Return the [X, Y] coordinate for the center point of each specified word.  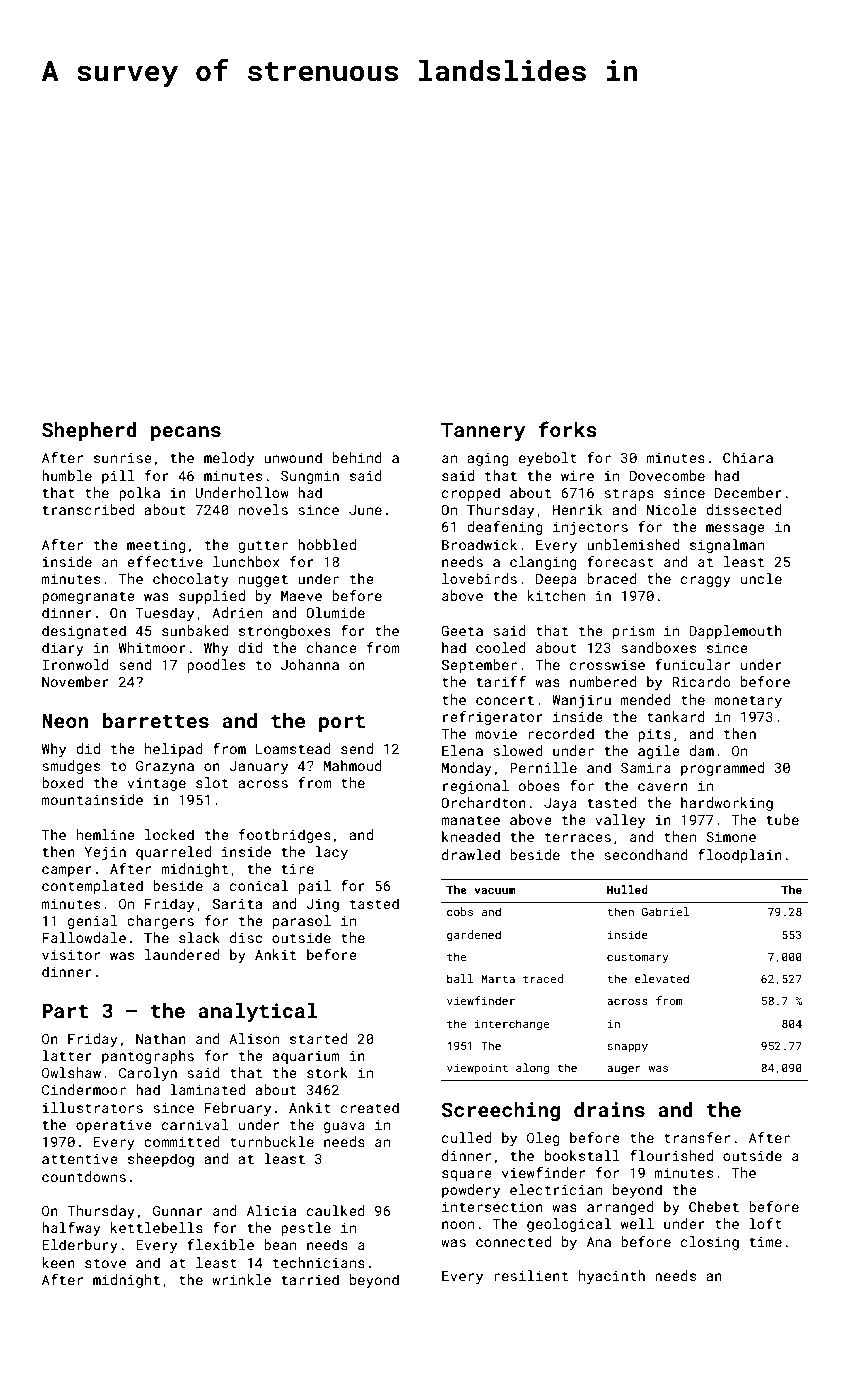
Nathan [161, 1038]
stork [327, 1072]
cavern [663, 787]
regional [476, 787]
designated [84, 632]
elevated [662, 978]
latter [67, 1055]
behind [357, 457]
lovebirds [479, 578]
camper [67, 871]
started [319, 1038]
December [748, 492]
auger [624, 1070]
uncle [761, 578]
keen [58, 1262]
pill [118, 477]
